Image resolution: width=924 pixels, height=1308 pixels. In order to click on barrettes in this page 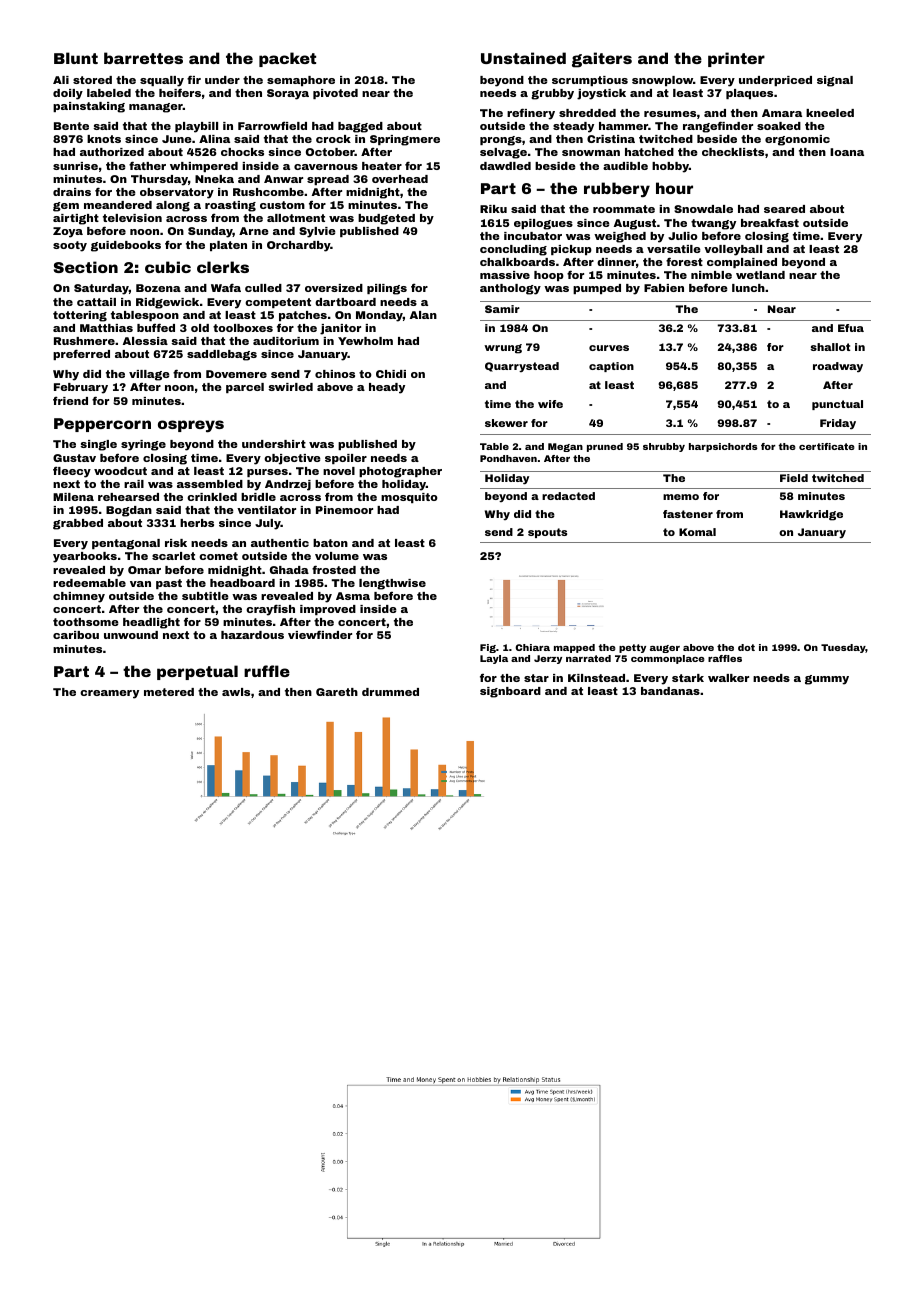, I will do `click(143, 58)`.
